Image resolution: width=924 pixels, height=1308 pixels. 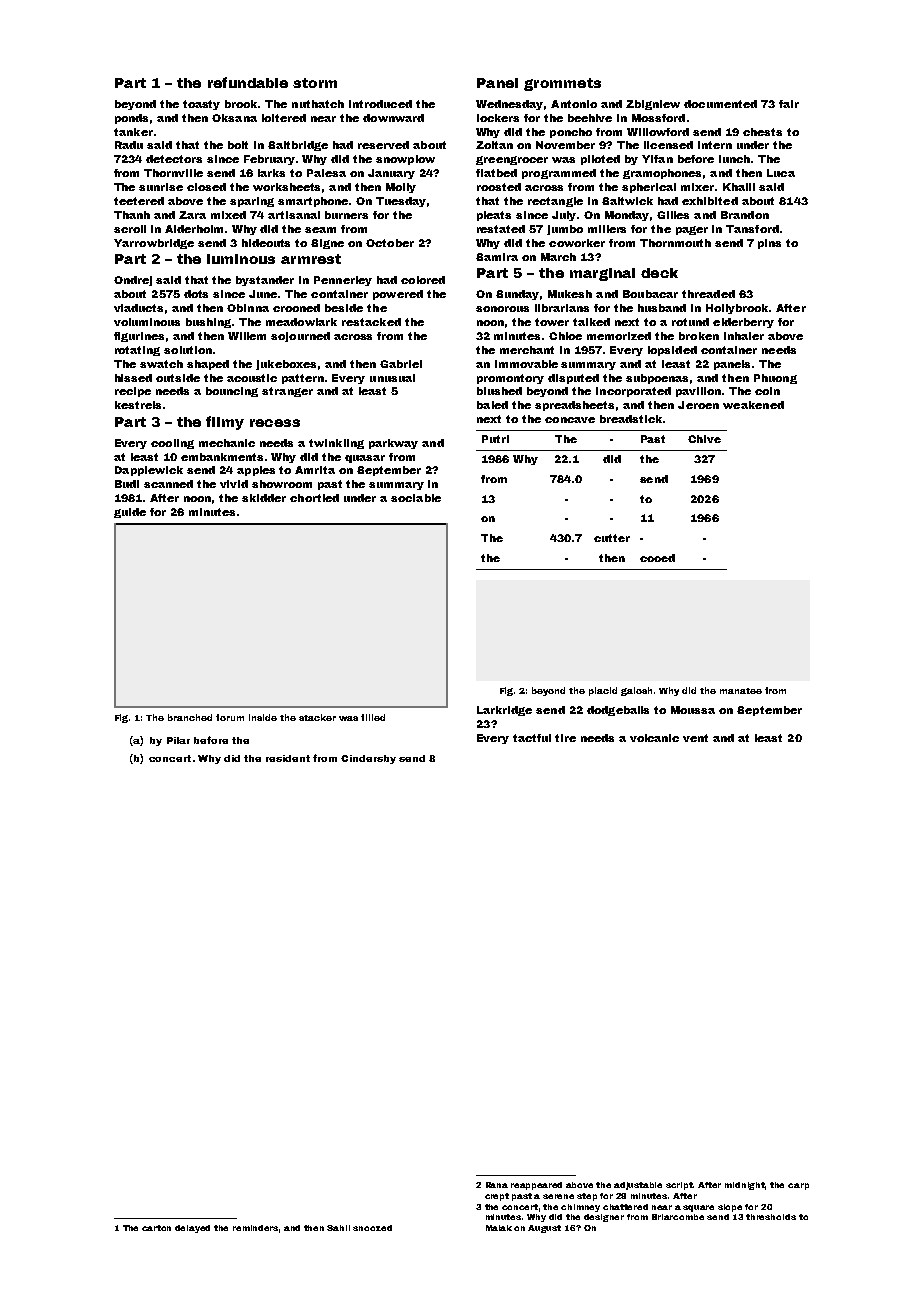 What do you see at coordinates (255, 1228) in the screenshot?
I see `reminders` at bounding box center [255, 1228].
